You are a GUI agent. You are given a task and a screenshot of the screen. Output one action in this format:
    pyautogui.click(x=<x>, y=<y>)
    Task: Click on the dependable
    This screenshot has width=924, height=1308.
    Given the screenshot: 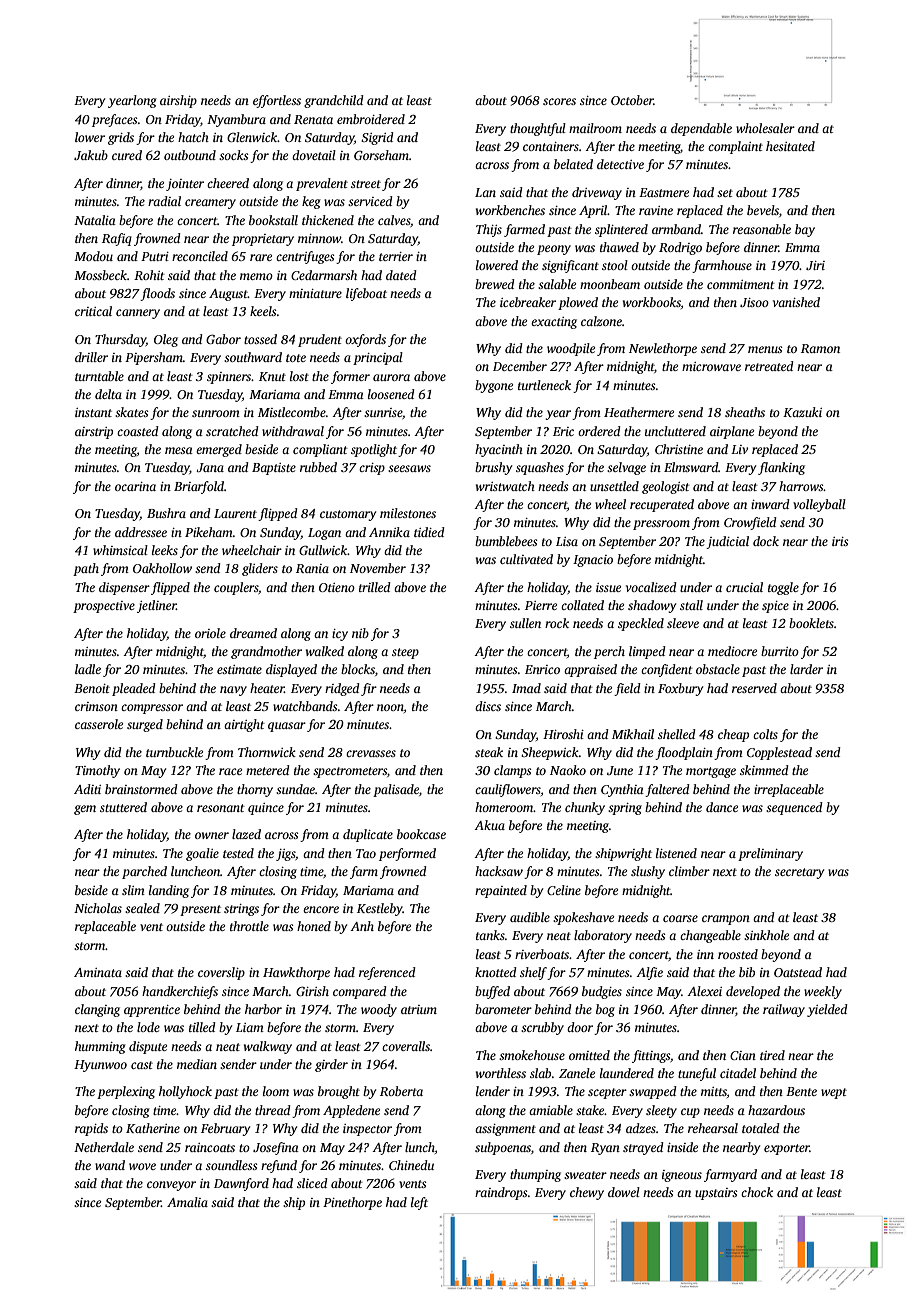 What is the action you would take?
    pyautogui.click(x=701, y=129)
